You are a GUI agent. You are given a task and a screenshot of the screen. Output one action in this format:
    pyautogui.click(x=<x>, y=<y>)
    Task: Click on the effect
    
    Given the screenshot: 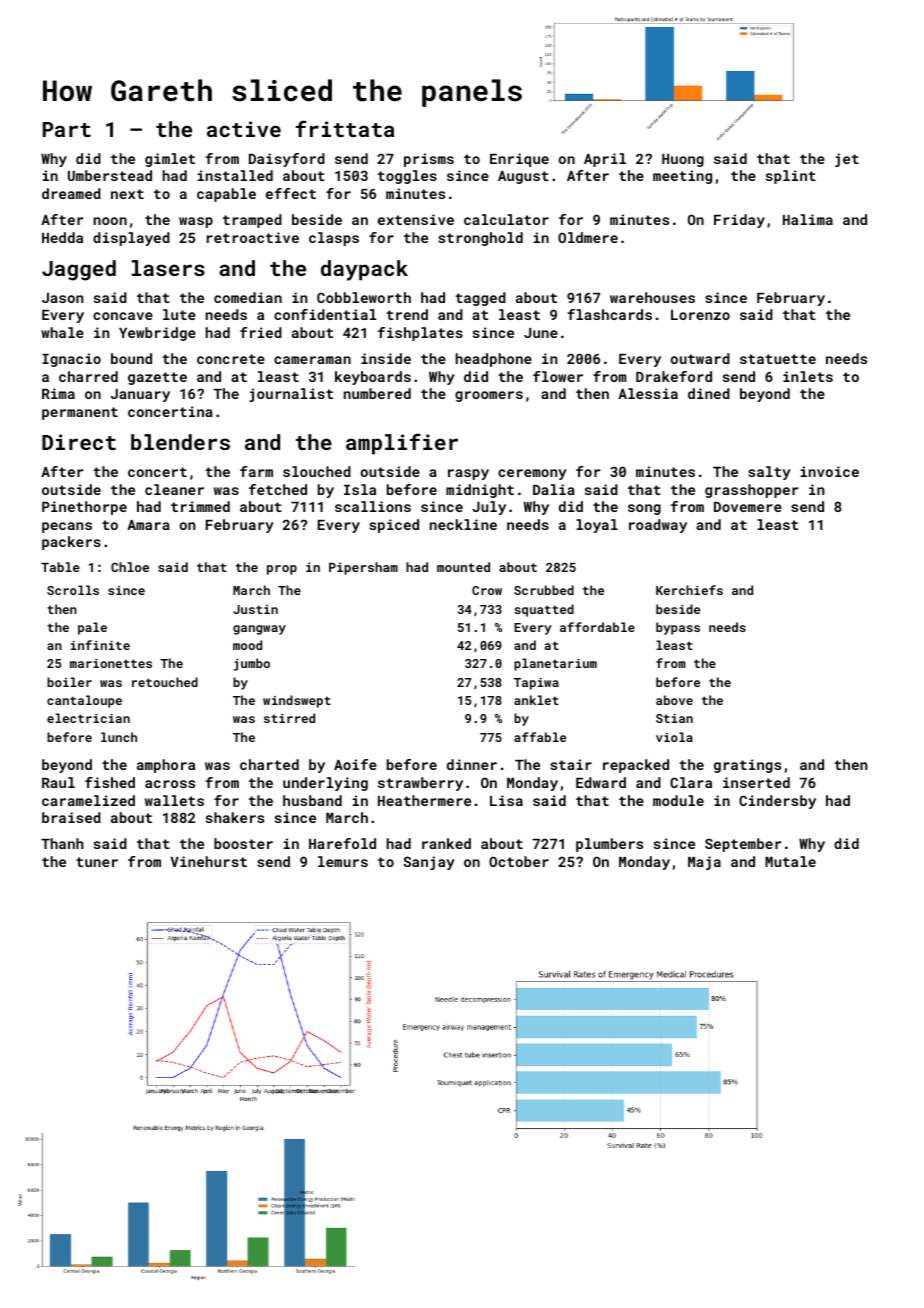 What is the action you would take?
    pyautogui.click(x=291, y=193)
